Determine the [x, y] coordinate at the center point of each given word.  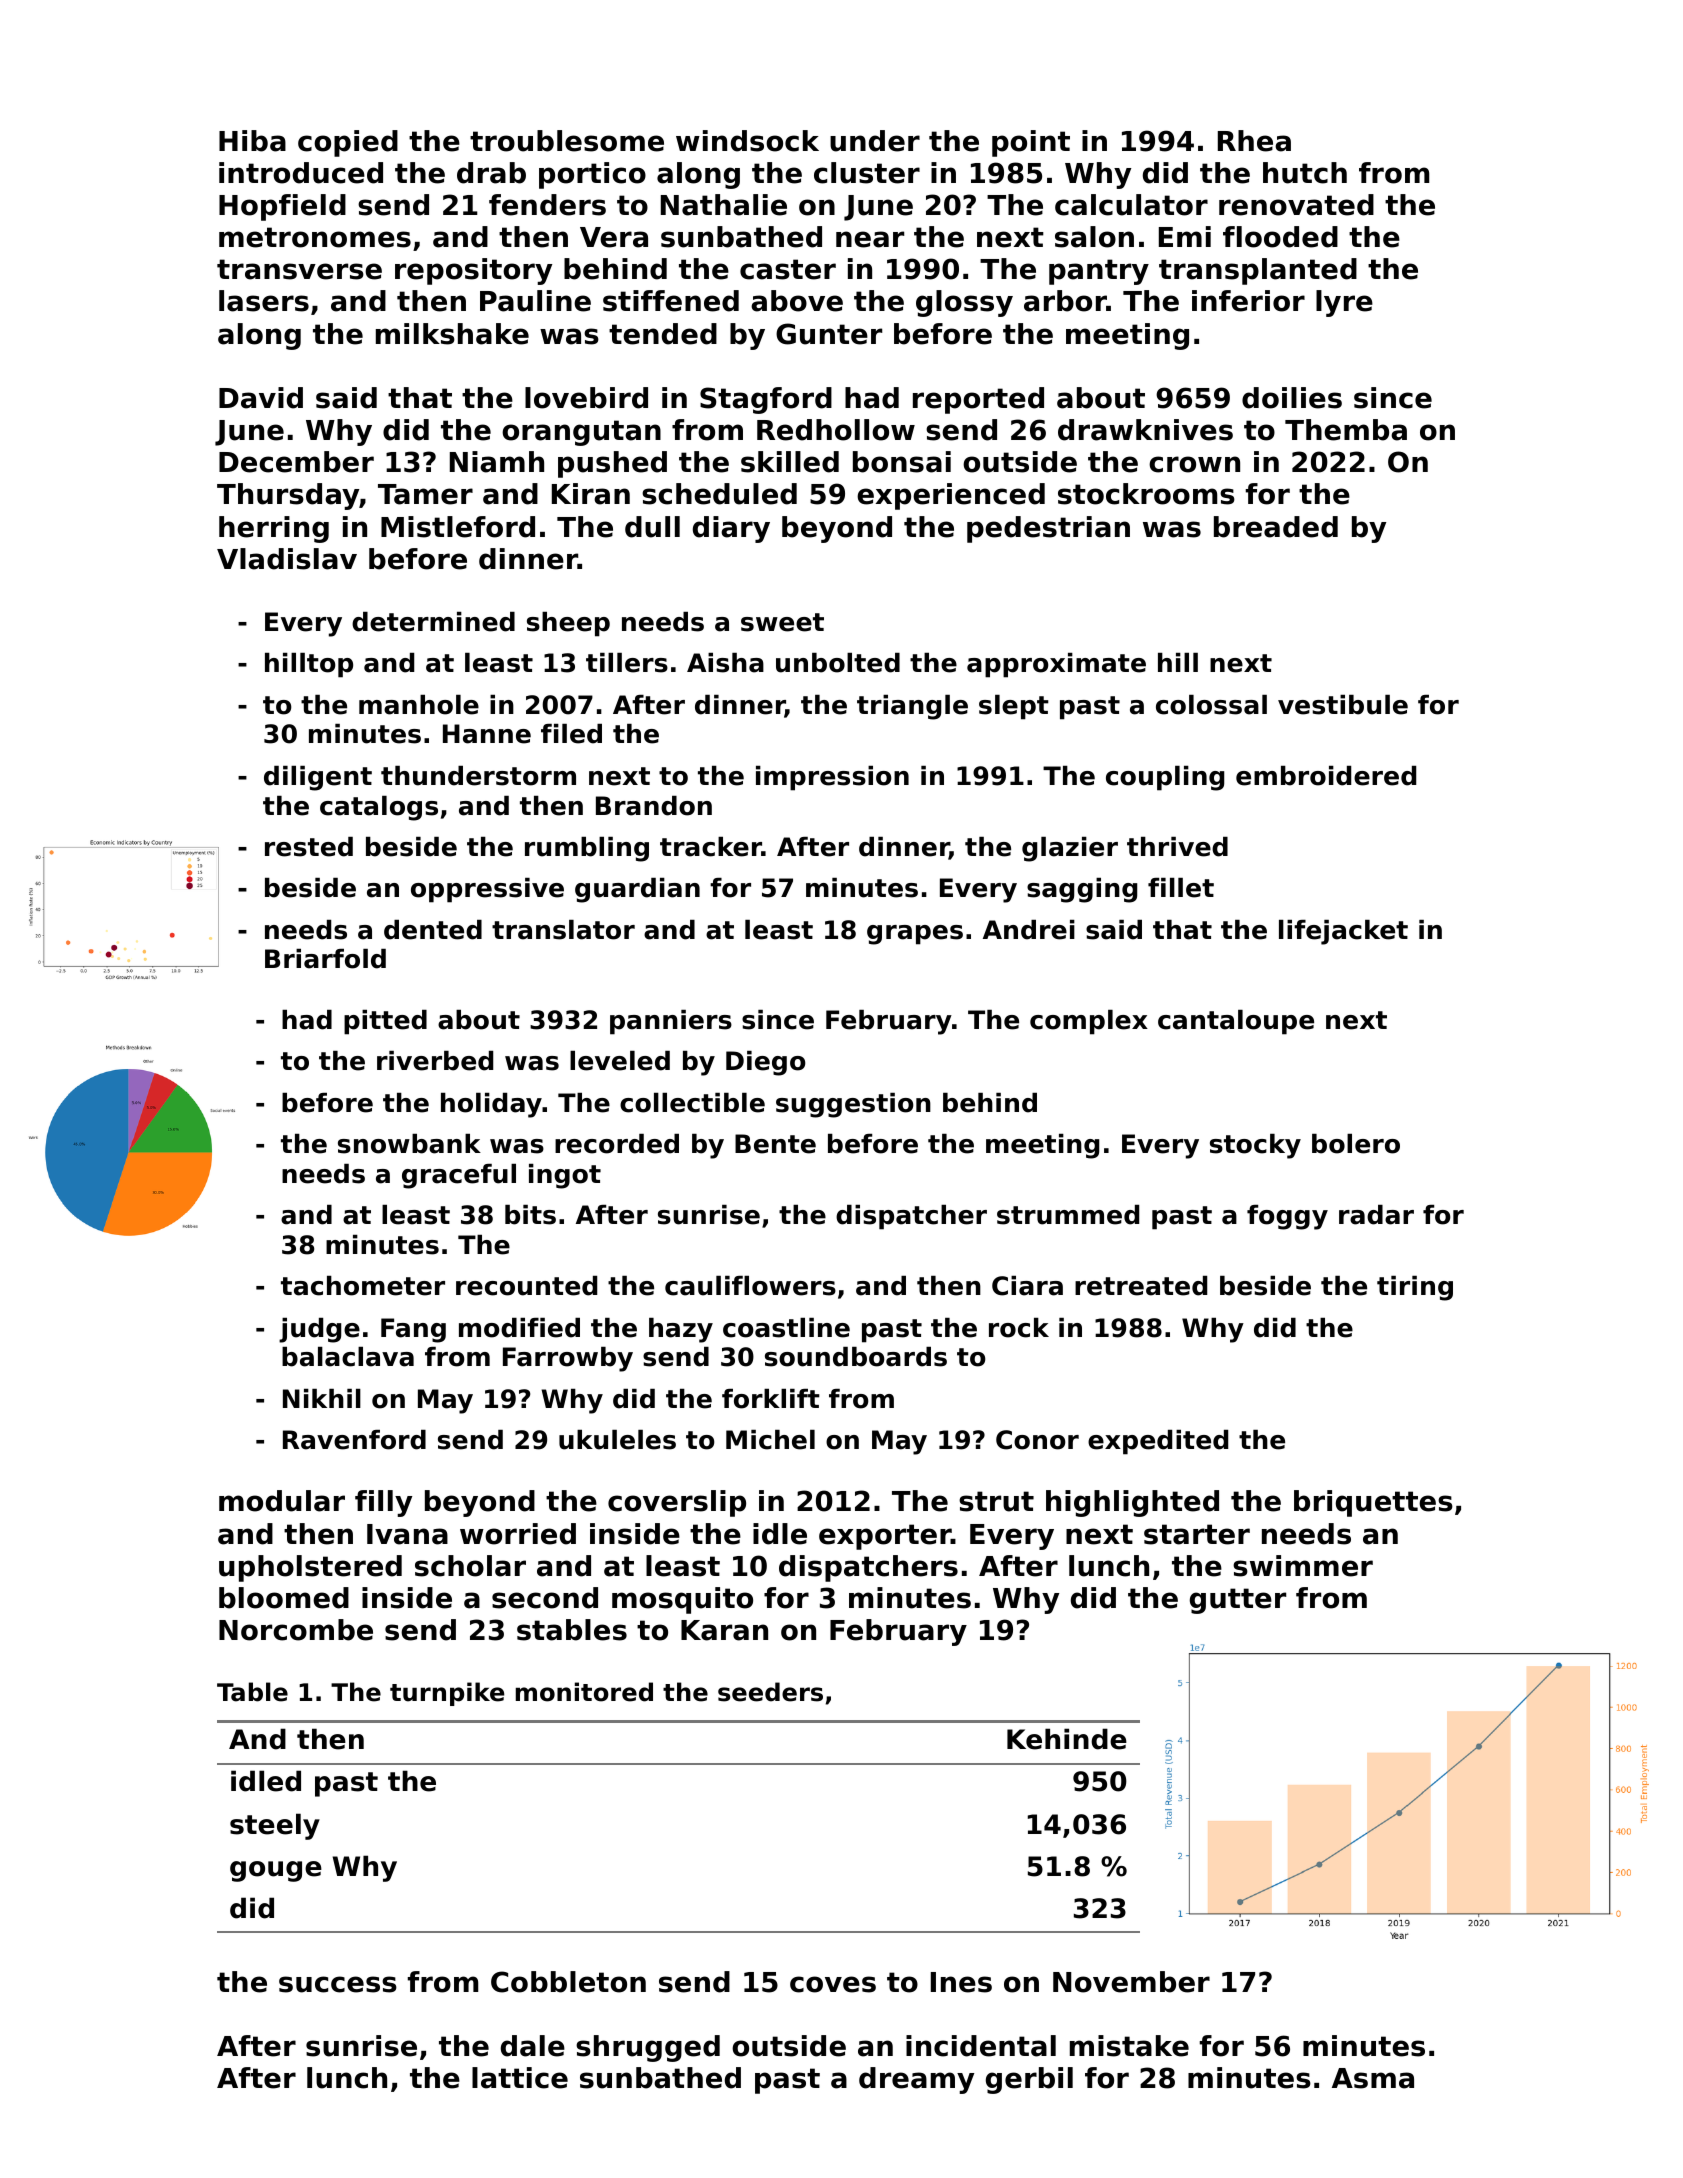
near [870, 239]
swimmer [1303, 1566]
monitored [584, 1692]
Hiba [252, 141]
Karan [724, 1630]
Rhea [1254, 141]
